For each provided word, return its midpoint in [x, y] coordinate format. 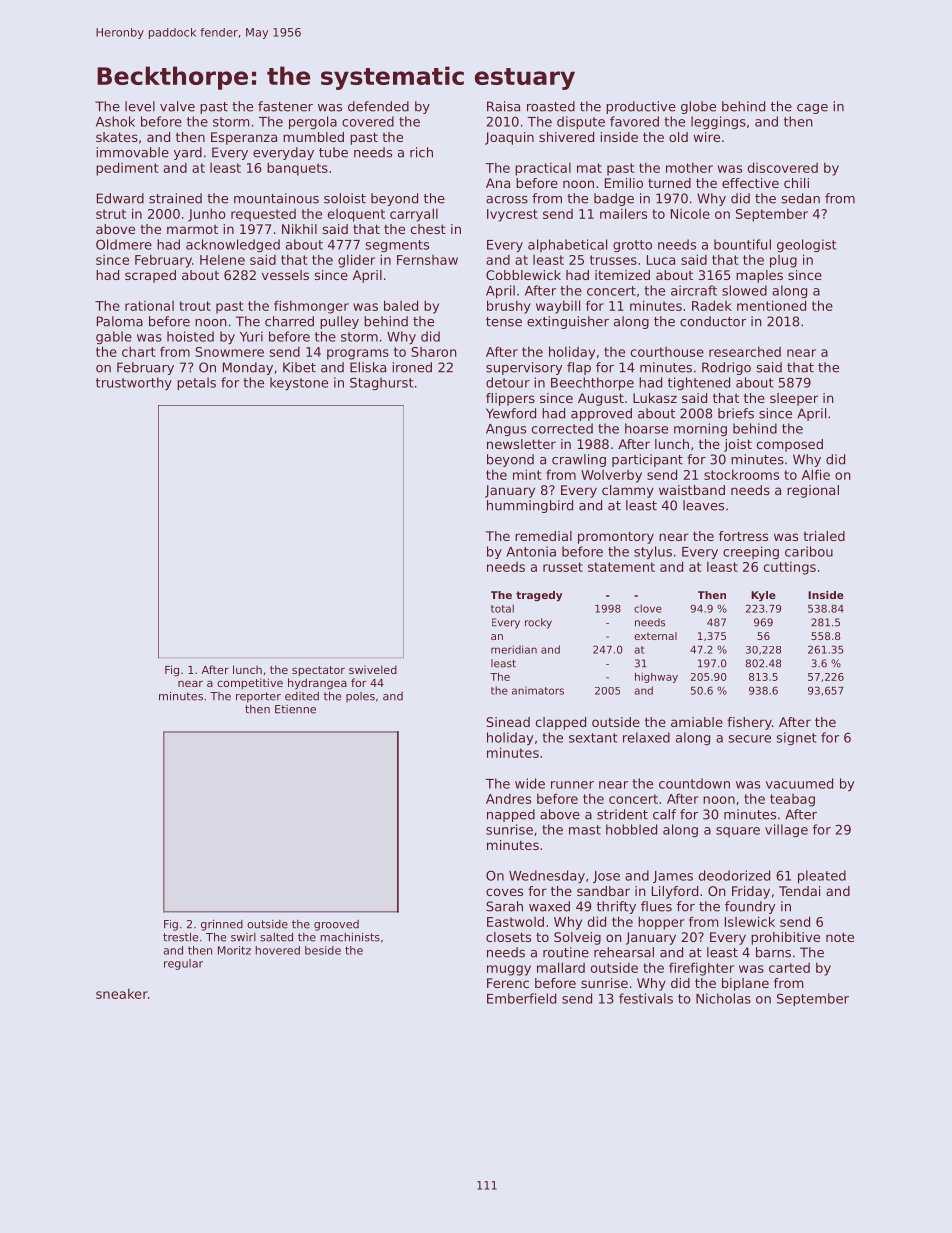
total [502, 608]
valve [177, 106]
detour [508, 382]
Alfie [816, 474]
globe [698, 107]
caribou [809, 551]
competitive [250, 684]
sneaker [122, 993]
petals [196, 383]
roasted [551, 106]
